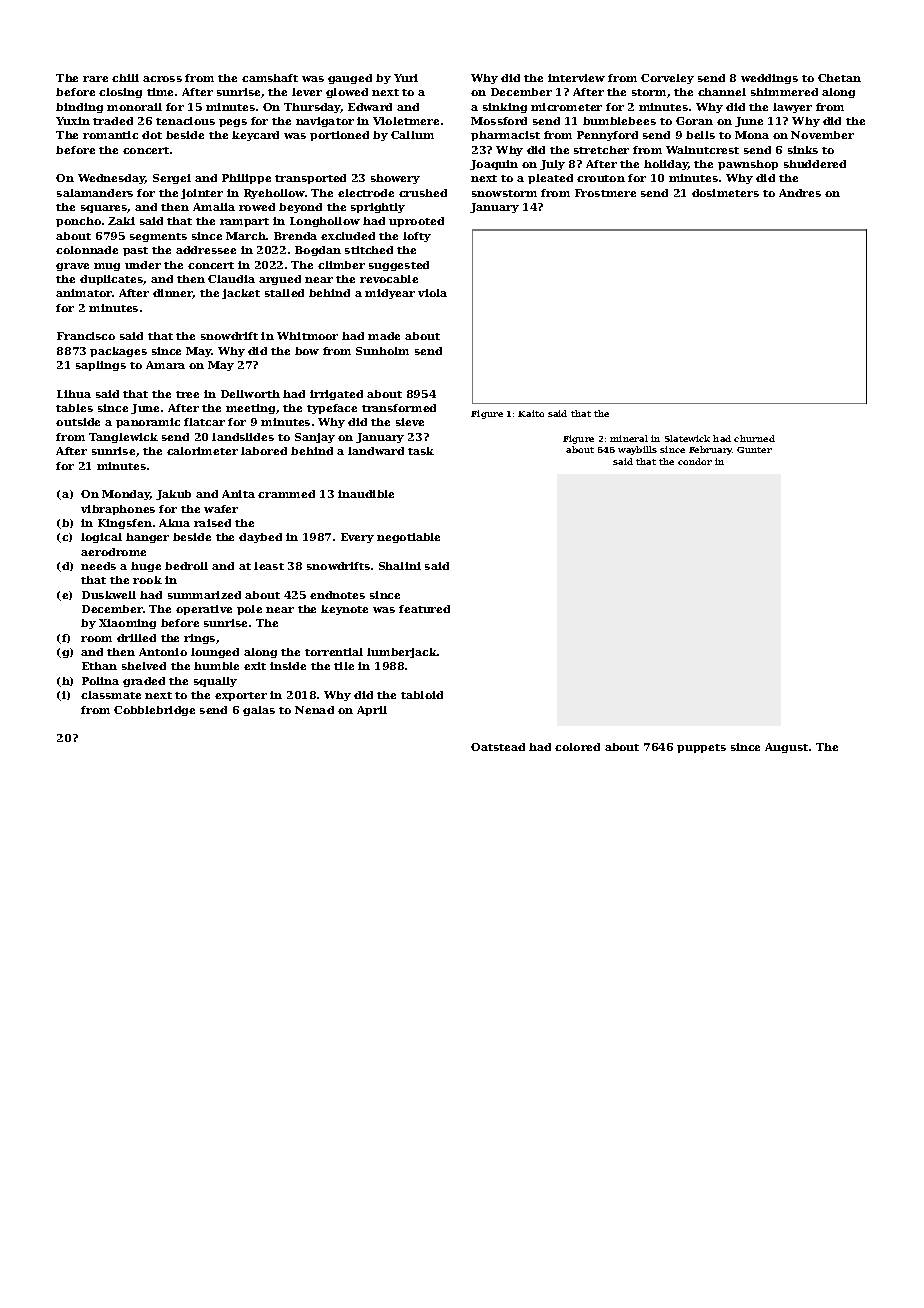 The image size is (924, 1308). What do you see at coordinates (601, 150) in the screenshot?
I see `stretcher` at bounding box center [601, 150].
